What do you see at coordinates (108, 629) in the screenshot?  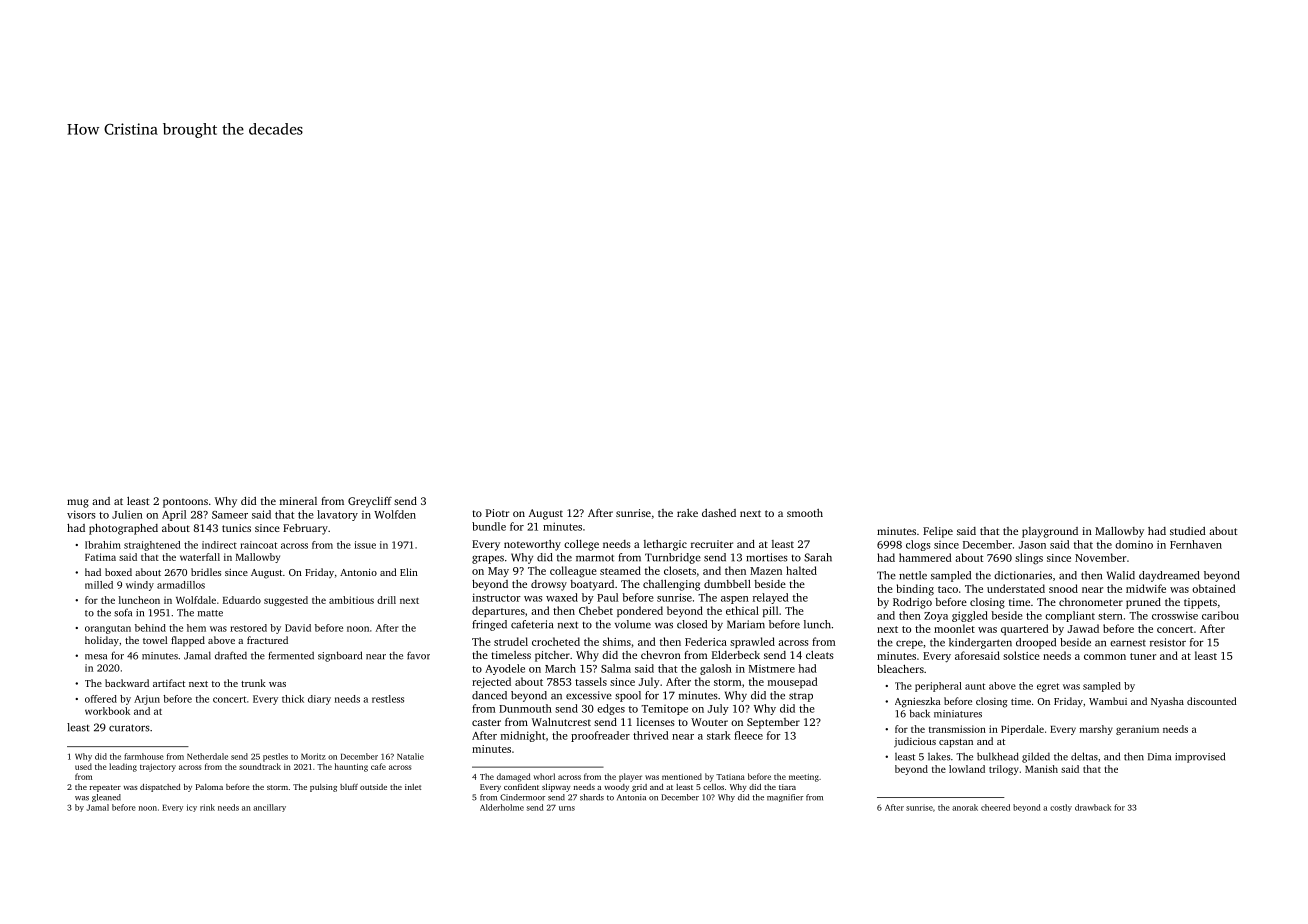 I see `orangutan` at bounding box center [108, 629].
